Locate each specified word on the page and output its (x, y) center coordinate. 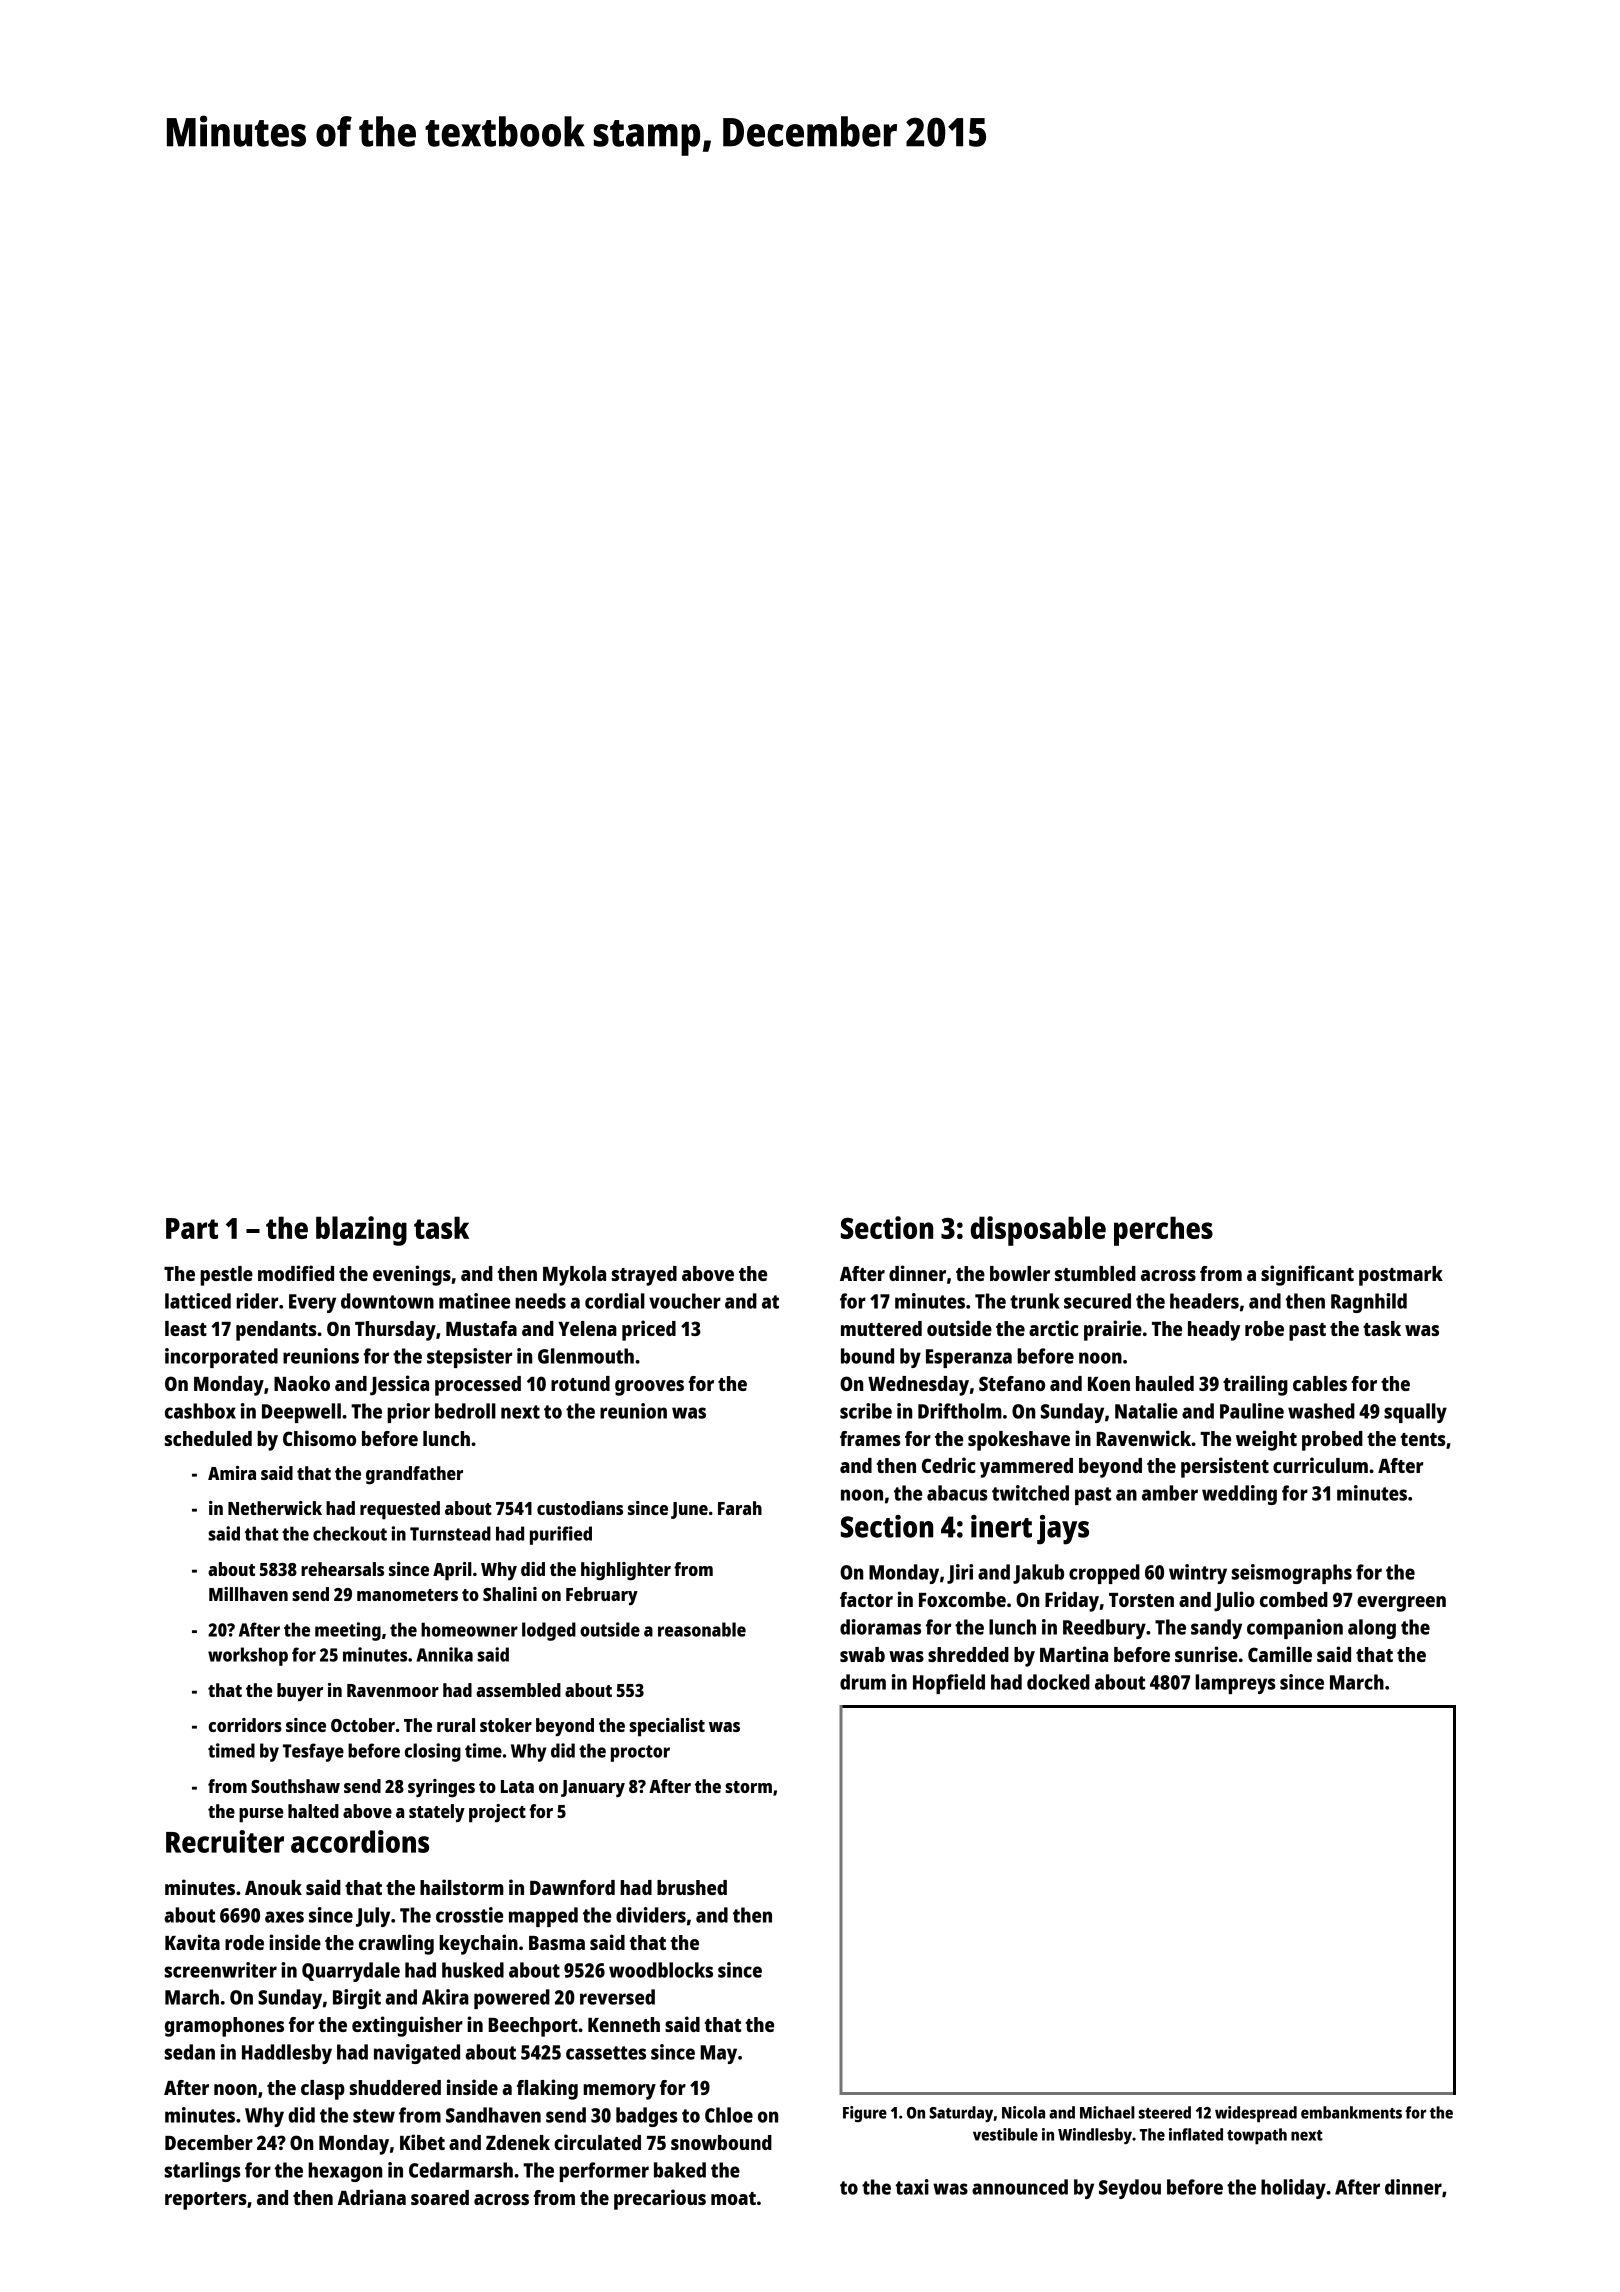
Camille (1280, 1654)
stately (437, 1813)
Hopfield (949, 1684)
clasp (323, 2090)
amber (1170, 1493)
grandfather (414, 1475)
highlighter (626, 1571)
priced (649, 1330)
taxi (912, 2187)
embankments (1351, 2112)
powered (512, 1999)
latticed (198, 1301)
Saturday (961, 2114)
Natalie (1146, 1411)
